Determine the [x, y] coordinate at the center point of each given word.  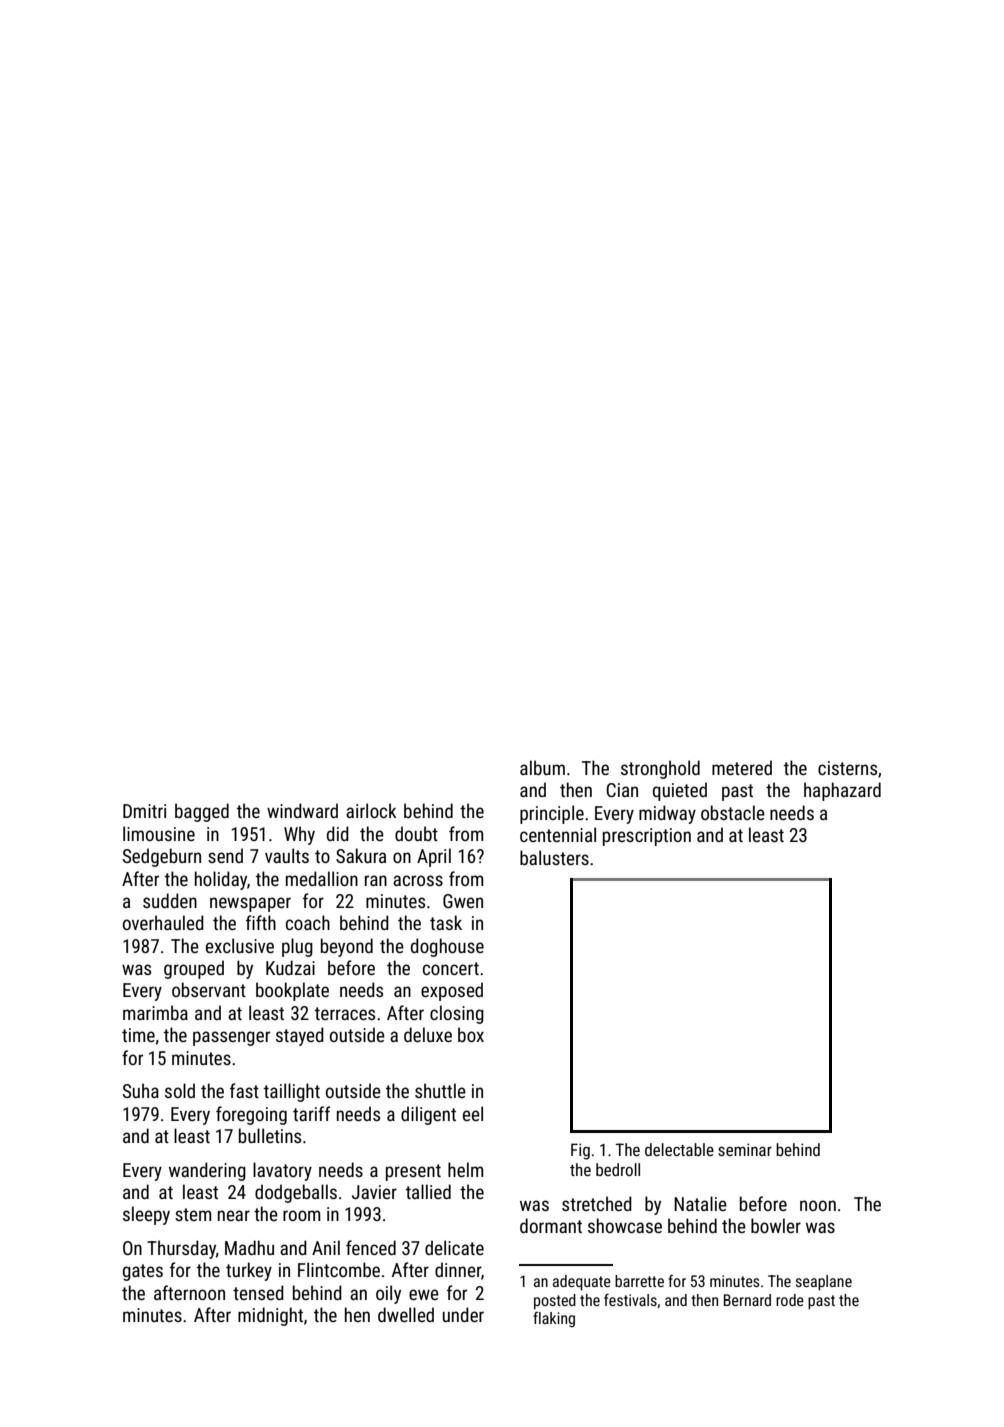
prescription [647, 837]
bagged [202, 812]
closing [457, 1014]
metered [742, 767]
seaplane [824, 1283]
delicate [454, 1247]
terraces [345, 1013]
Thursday [181, 1249]
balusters [554, 857]
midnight [270, 1316]
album [542, 767]
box [471, 1034]
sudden [170, 900]
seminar [745, 1149]
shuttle [440, 1090]
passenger [231, 1038]
